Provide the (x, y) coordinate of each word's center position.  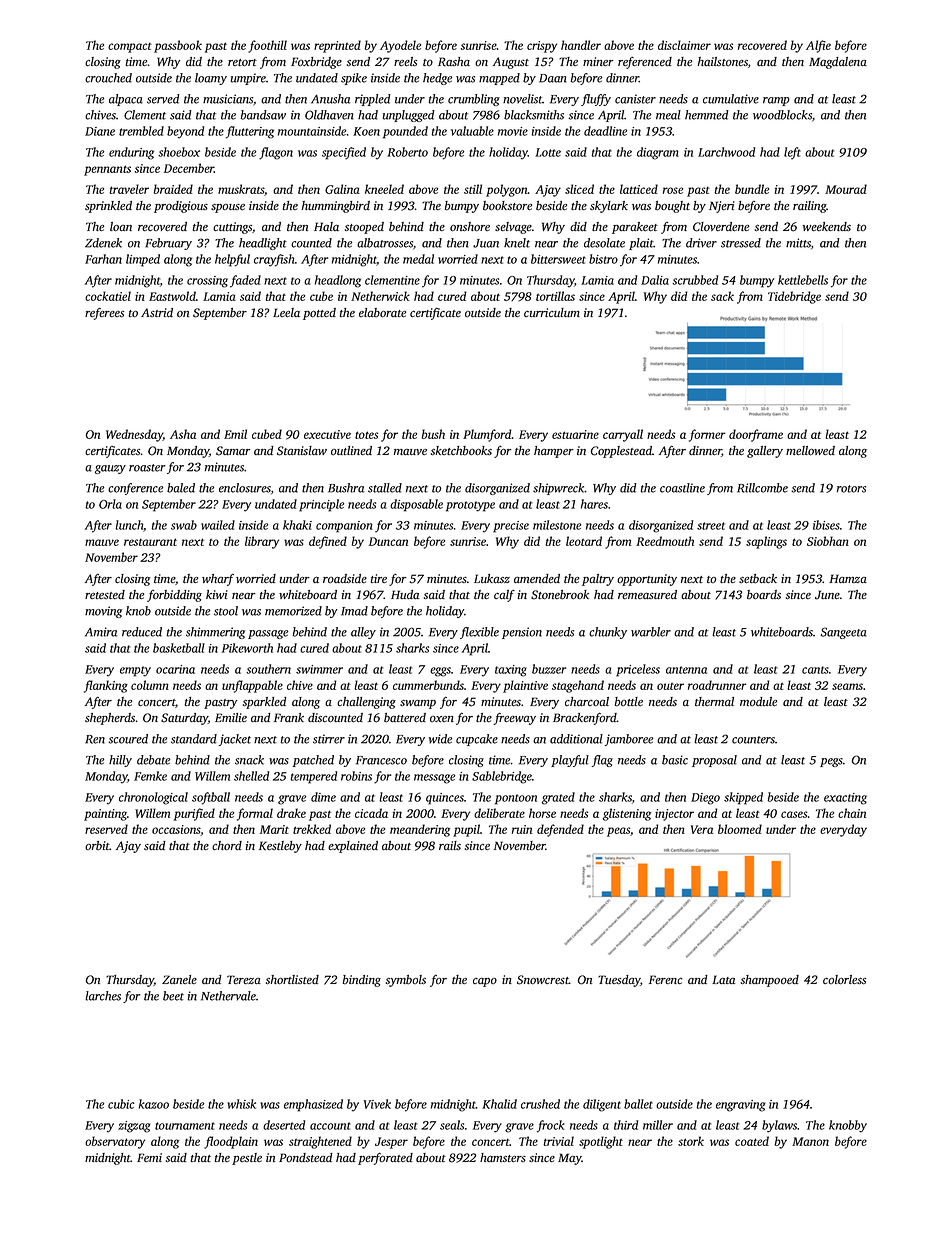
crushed (540, 1104)
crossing (207, 282)
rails (450, 845)
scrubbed (695, 280)
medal (418, 259)
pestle (247, 1159)
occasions (176, 830)
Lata (724, 979)
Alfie (818, 46)
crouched (108, 78)
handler (581, 45)
